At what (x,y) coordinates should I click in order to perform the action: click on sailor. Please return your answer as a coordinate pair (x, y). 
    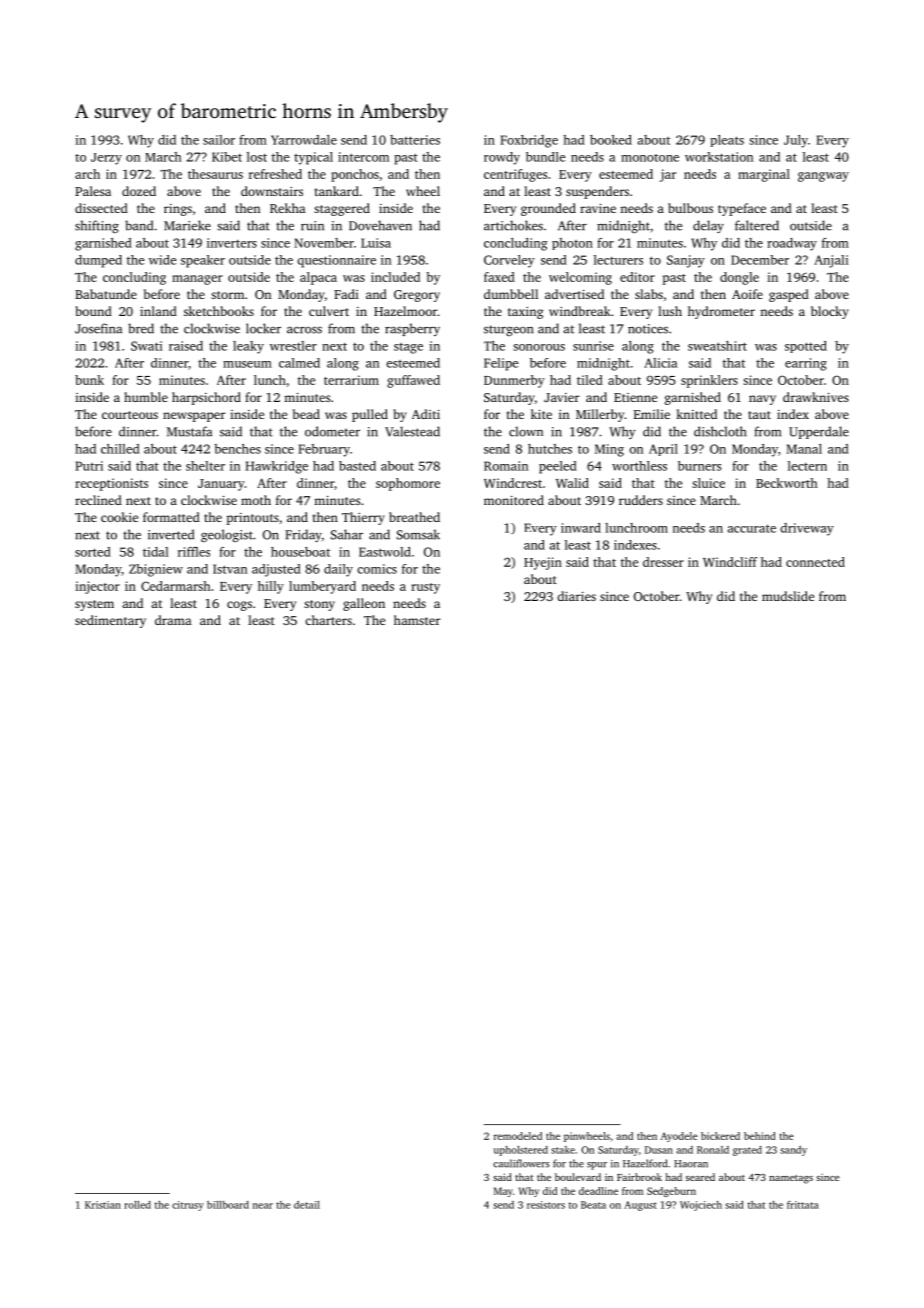
    Looking at the image, I should click on (219, 140).
